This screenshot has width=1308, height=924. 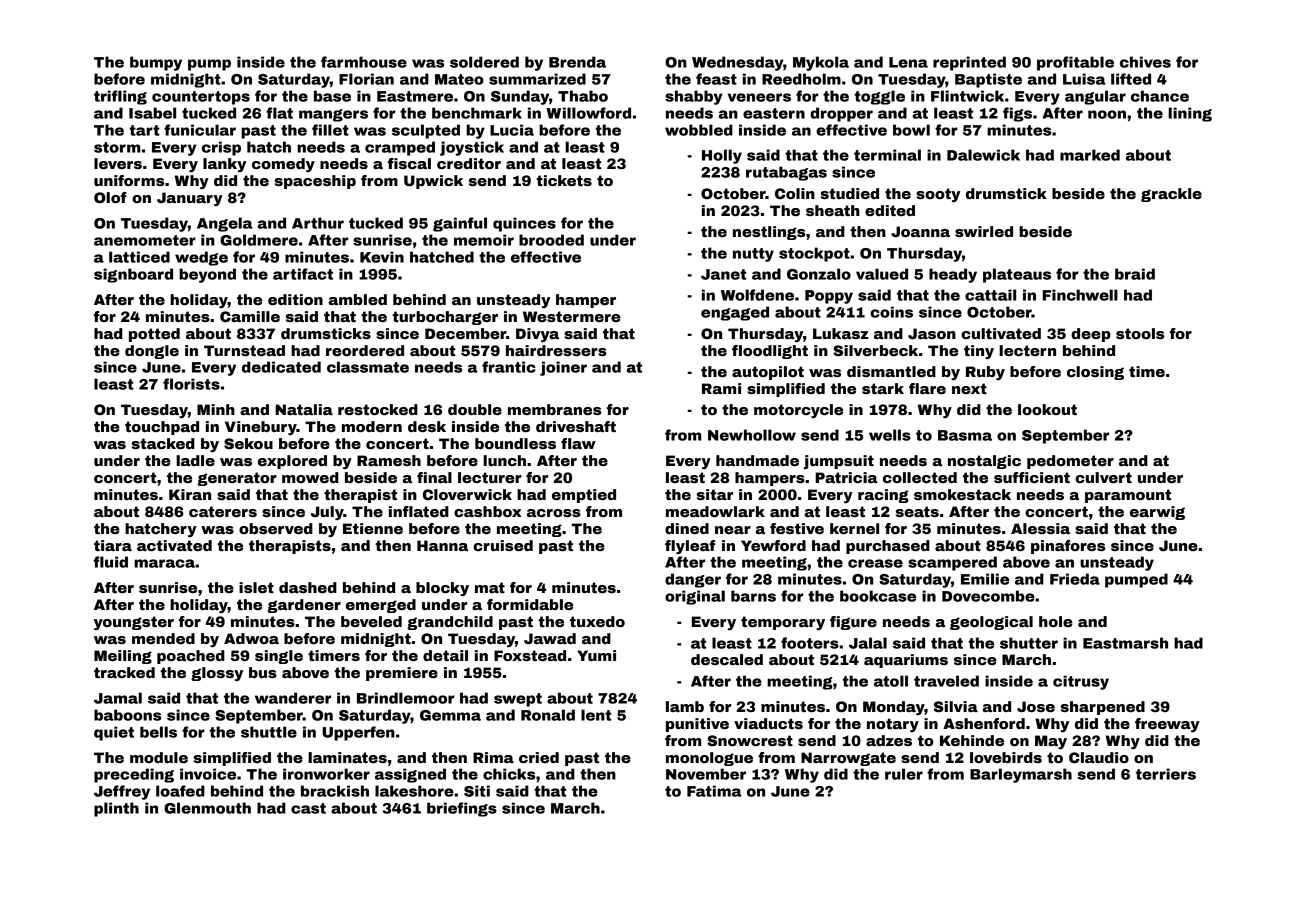 I want to click on Arthur, so click(x=318, y=223).
